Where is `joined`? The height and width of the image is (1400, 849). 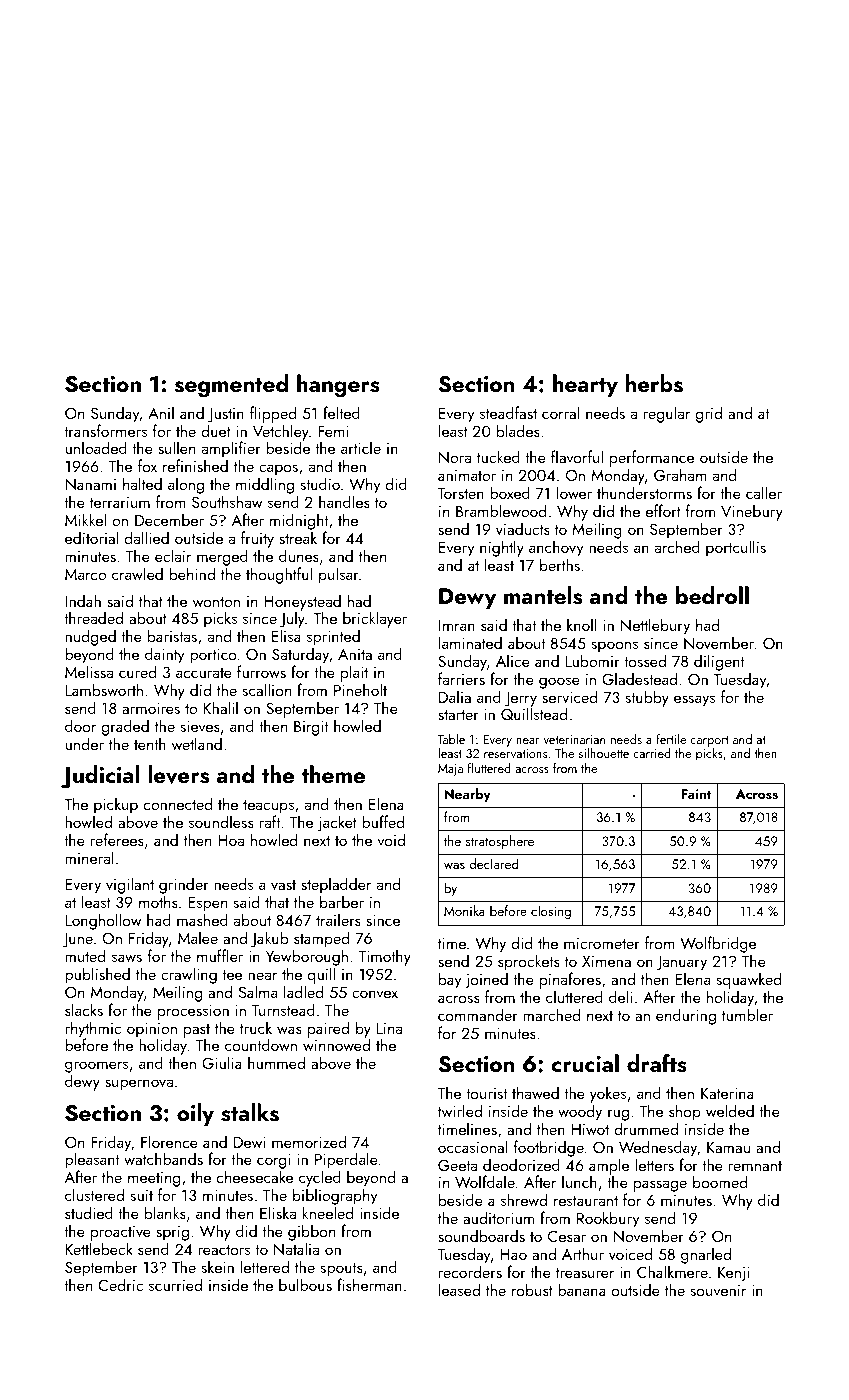
joined is located at coordinates (486, 980).
